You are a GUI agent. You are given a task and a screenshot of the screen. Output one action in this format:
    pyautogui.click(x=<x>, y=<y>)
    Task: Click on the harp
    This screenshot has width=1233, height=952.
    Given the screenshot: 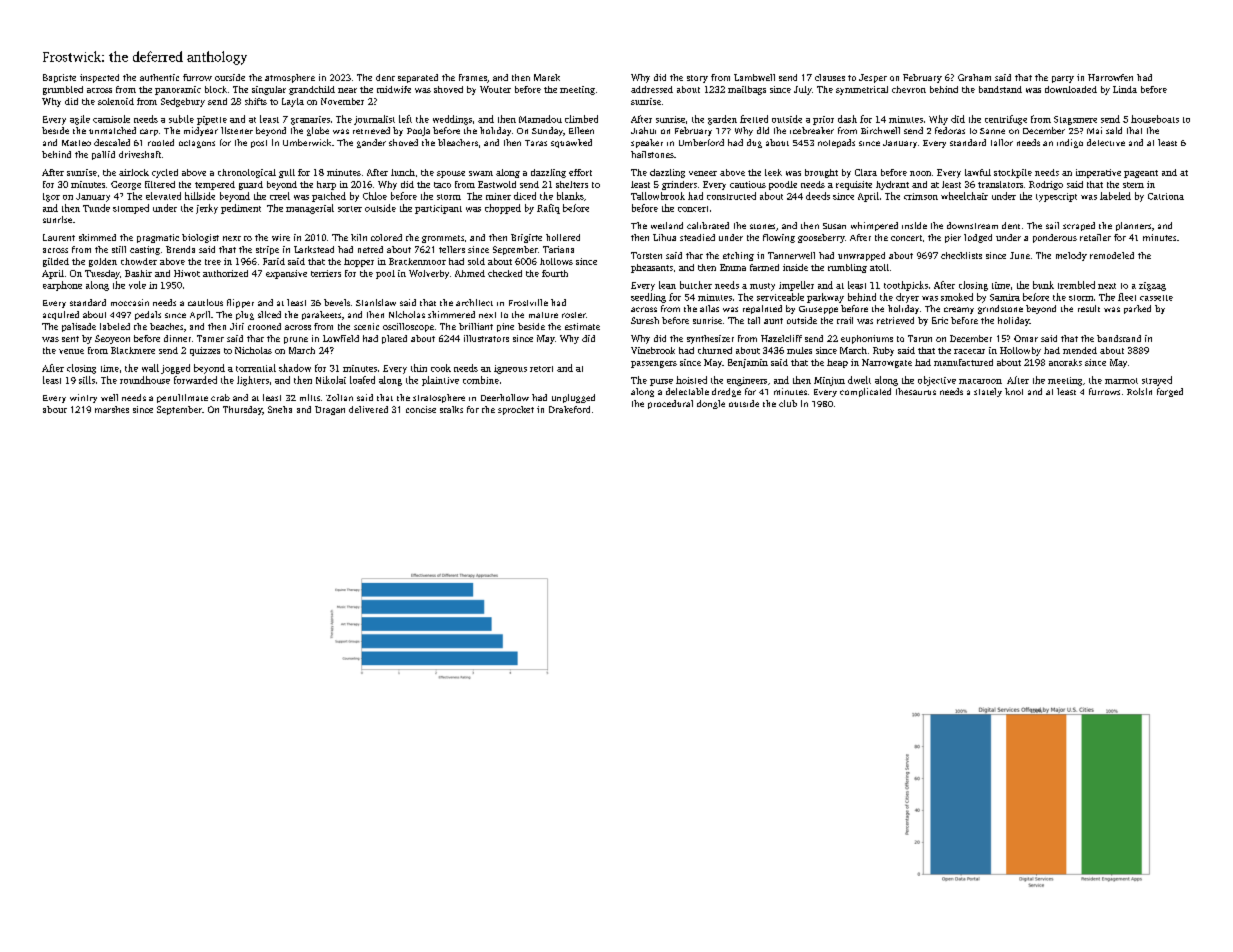 What is the action you would take?
    pyautogui.click(x=326, y=185)
